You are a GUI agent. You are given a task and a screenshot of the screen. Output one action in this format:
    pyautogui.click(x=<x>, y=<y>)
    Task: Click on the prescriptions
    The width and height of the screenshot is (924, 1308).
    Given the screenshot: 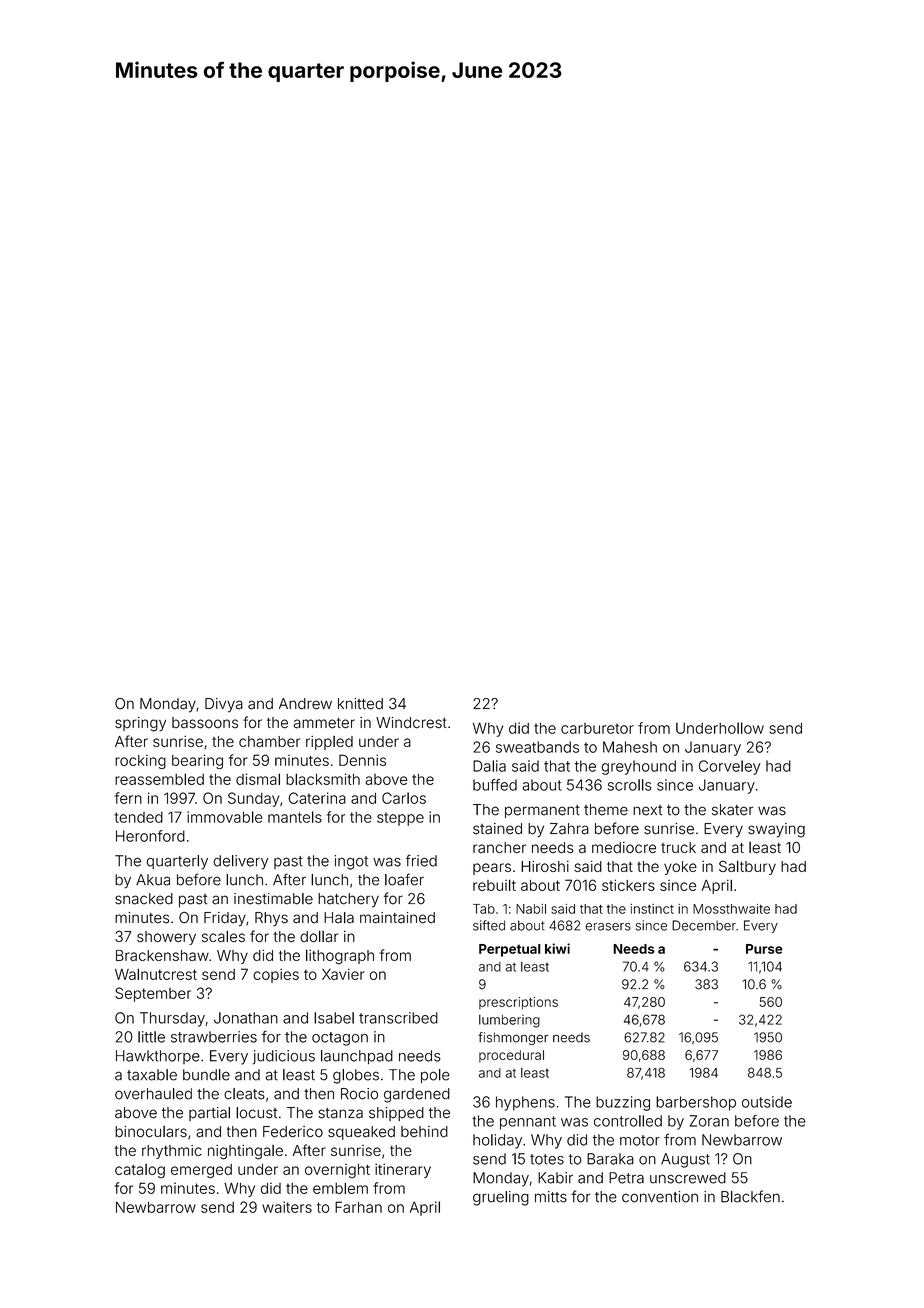 What is the action you would take?
    pyautogui.click(x=518, y=1003)
